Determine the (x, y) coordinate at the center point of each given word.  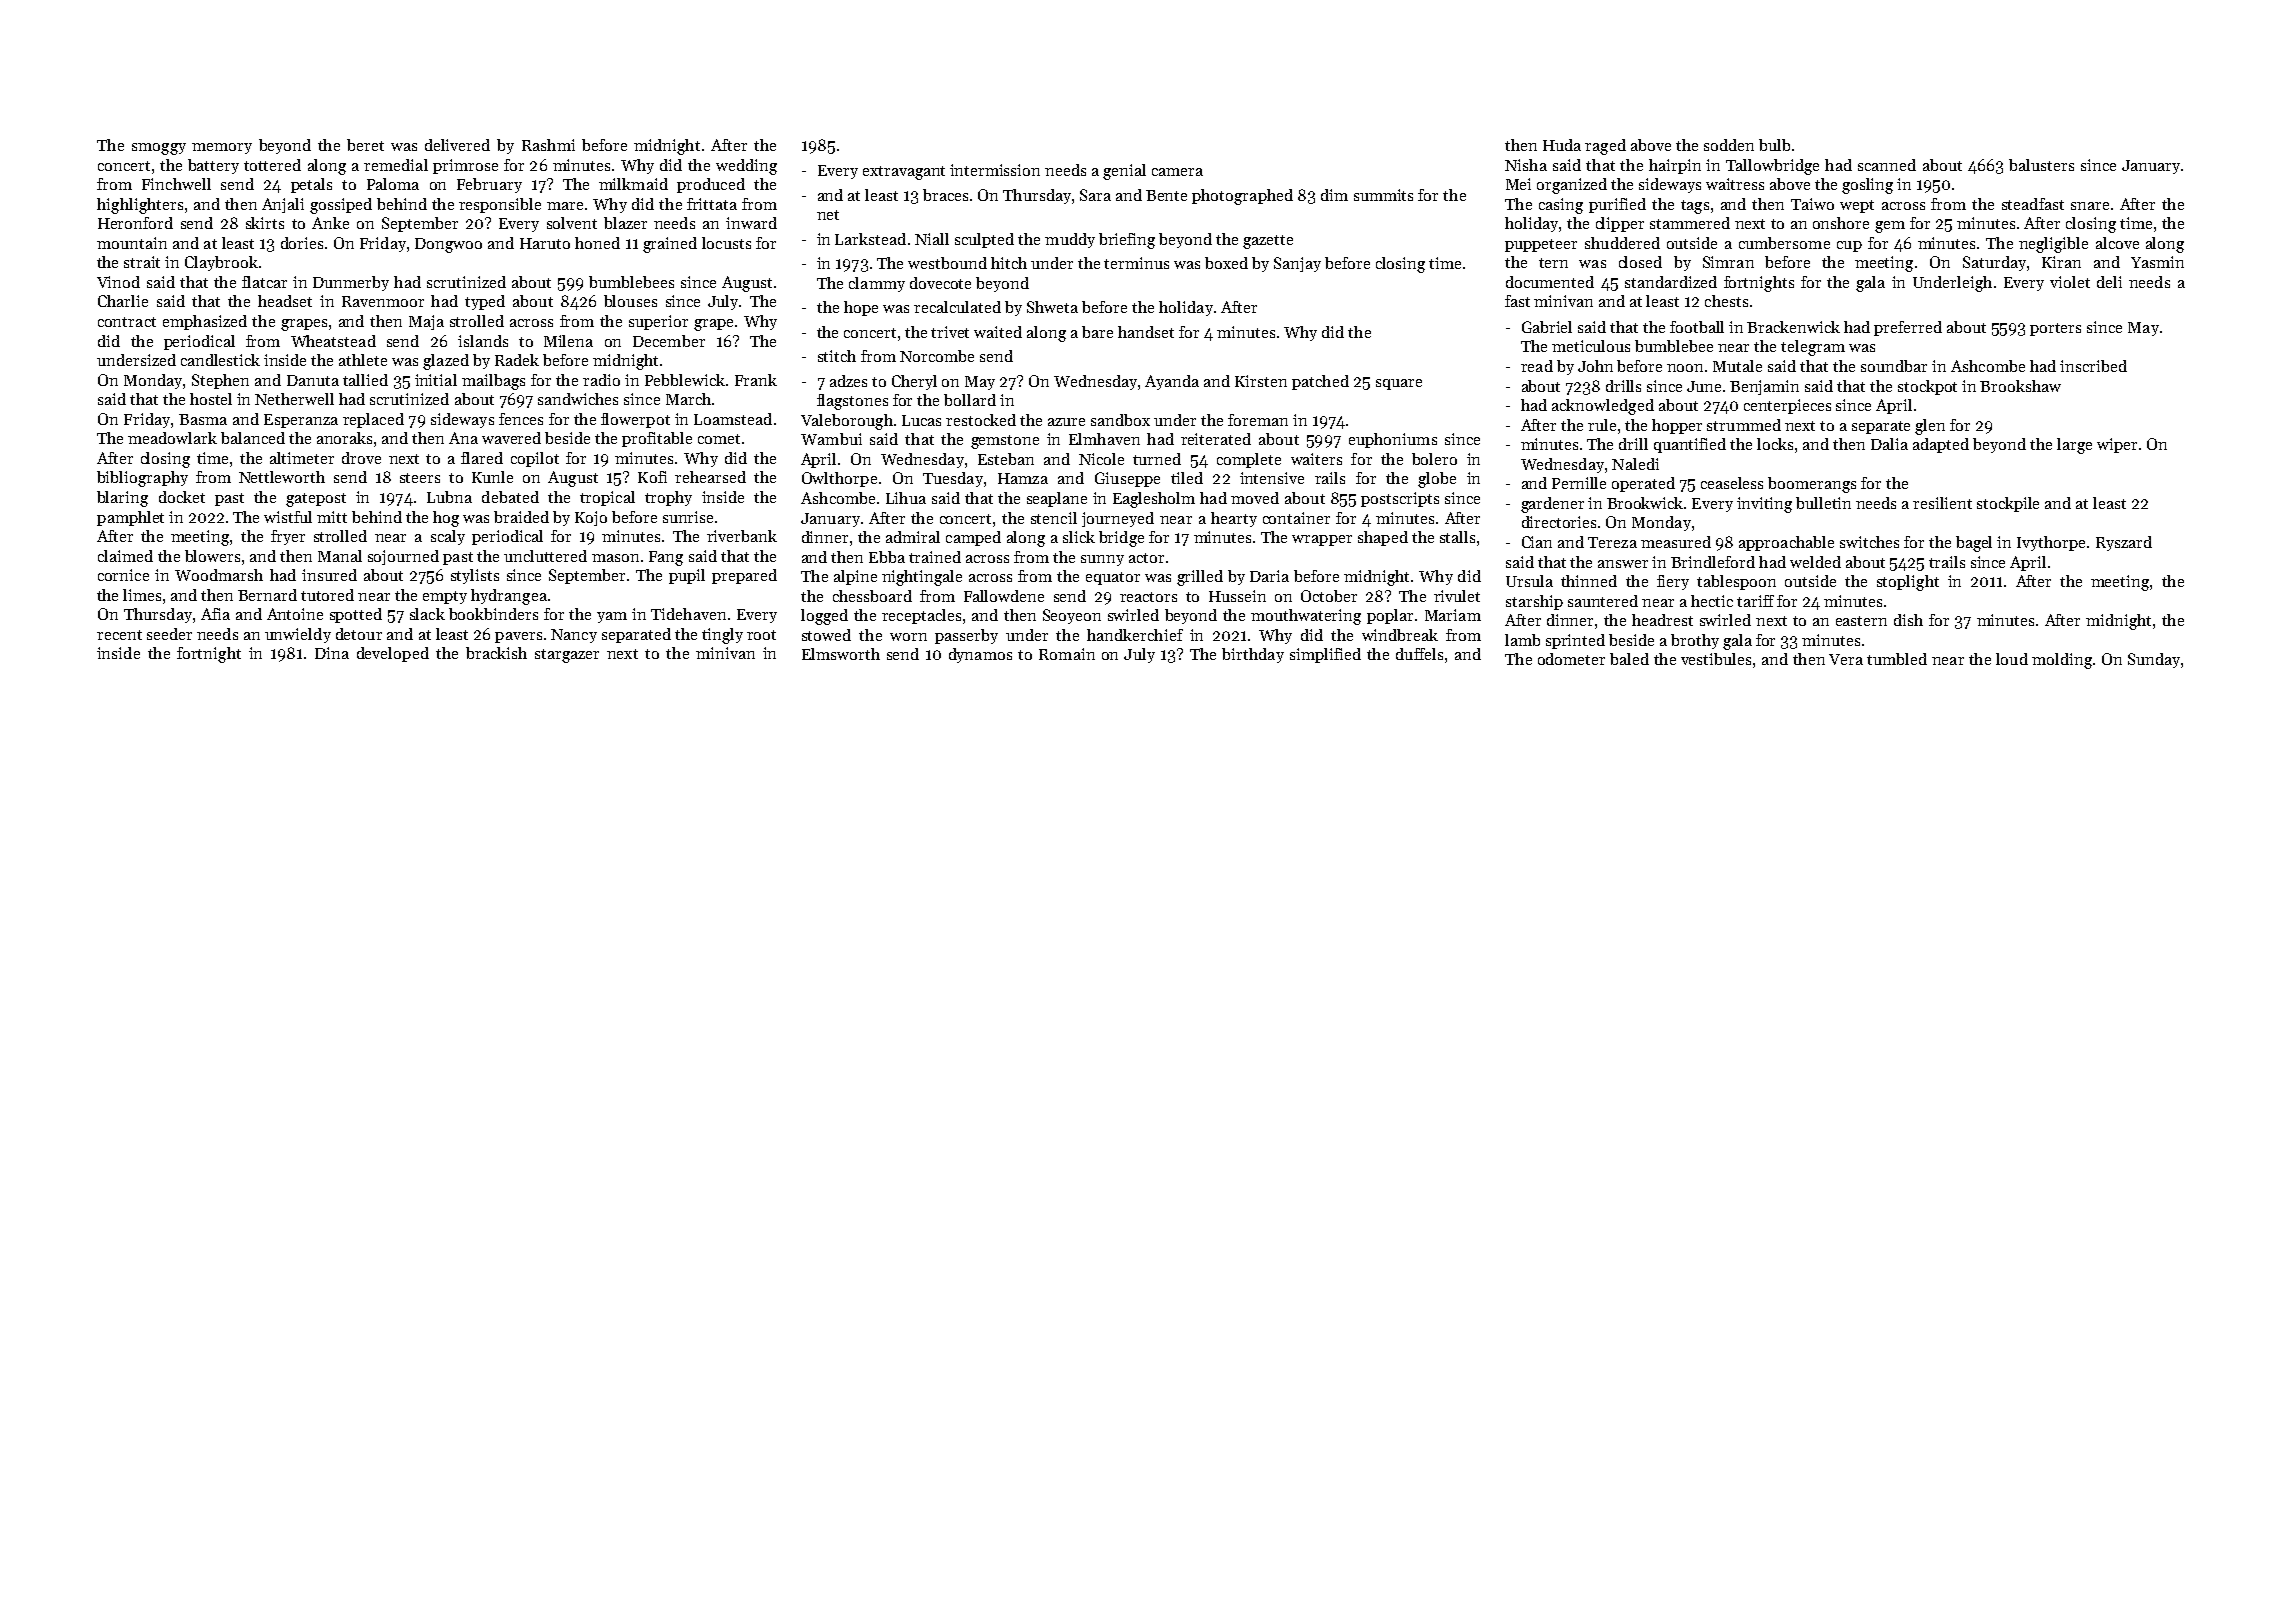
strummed (1744, 425)
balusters (2041, 165)
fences (521, 419)
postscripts (1400, 499)
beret (365, 145)
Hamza (1023, 478)
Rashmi (548, 145)
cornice (123, 575)
